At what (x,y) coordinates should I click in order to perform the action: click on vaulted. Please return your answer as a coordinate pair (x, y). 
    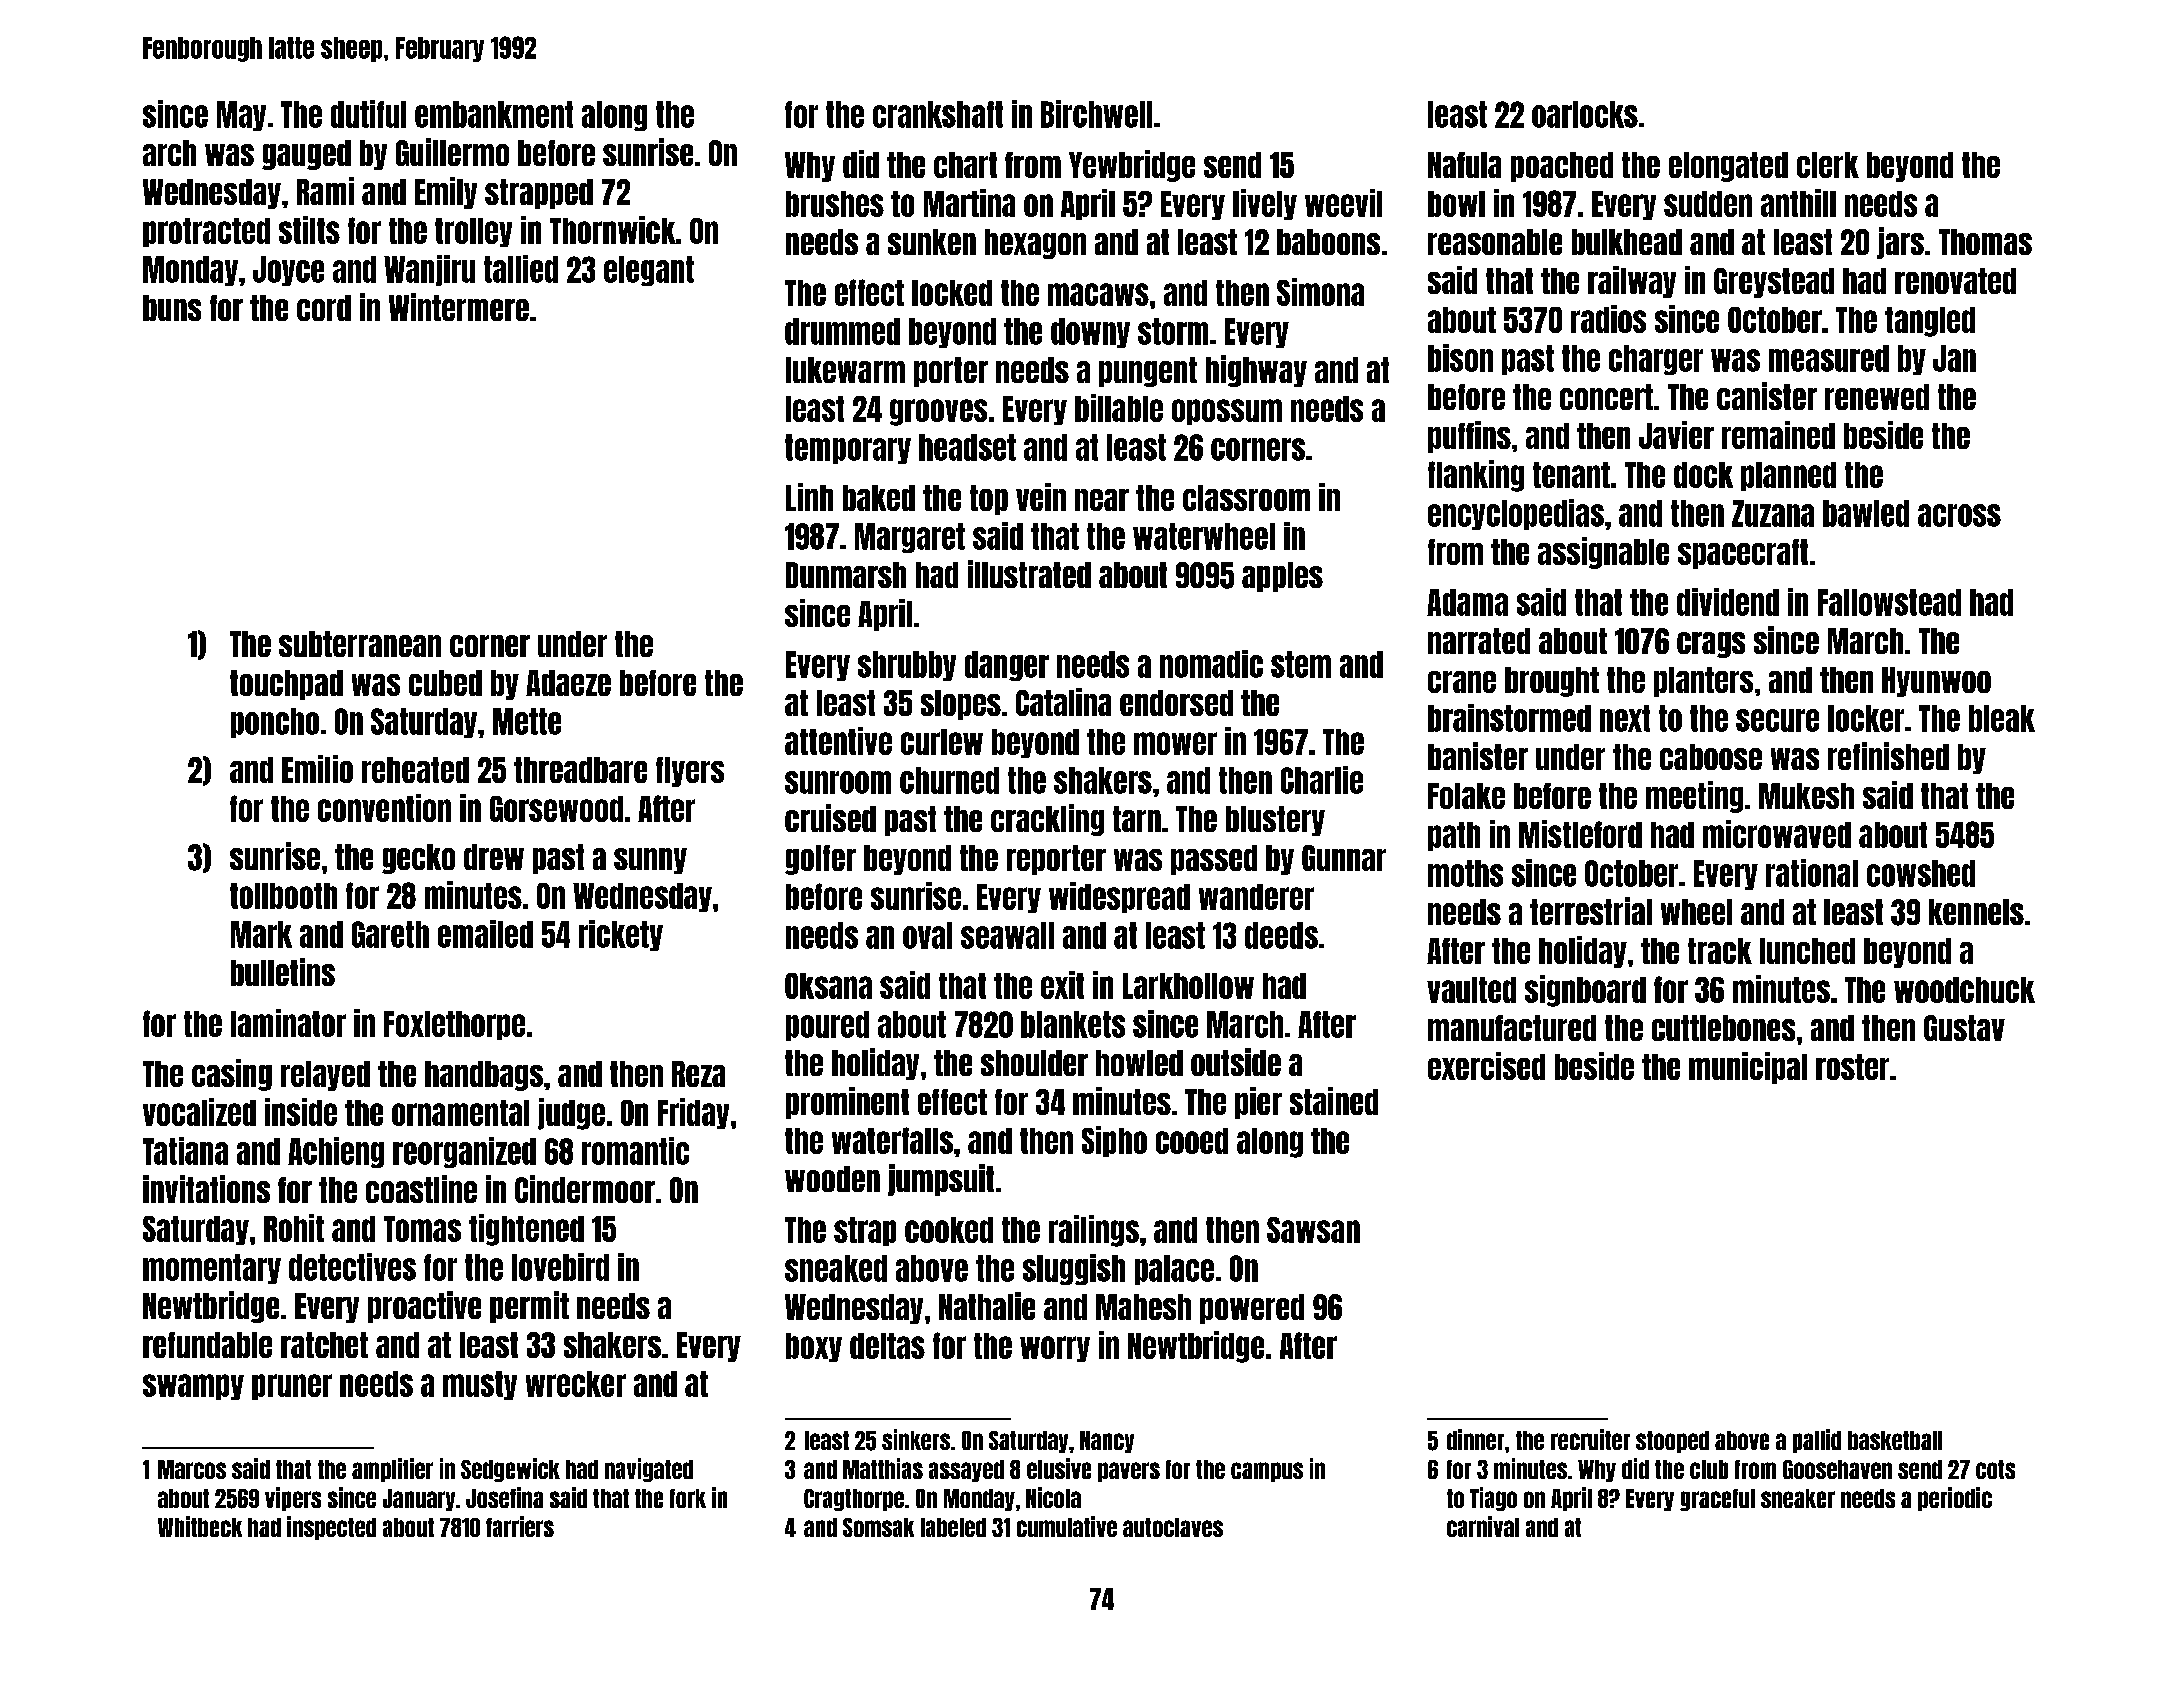
    Looking at the image, I should click on (1471, 990).
